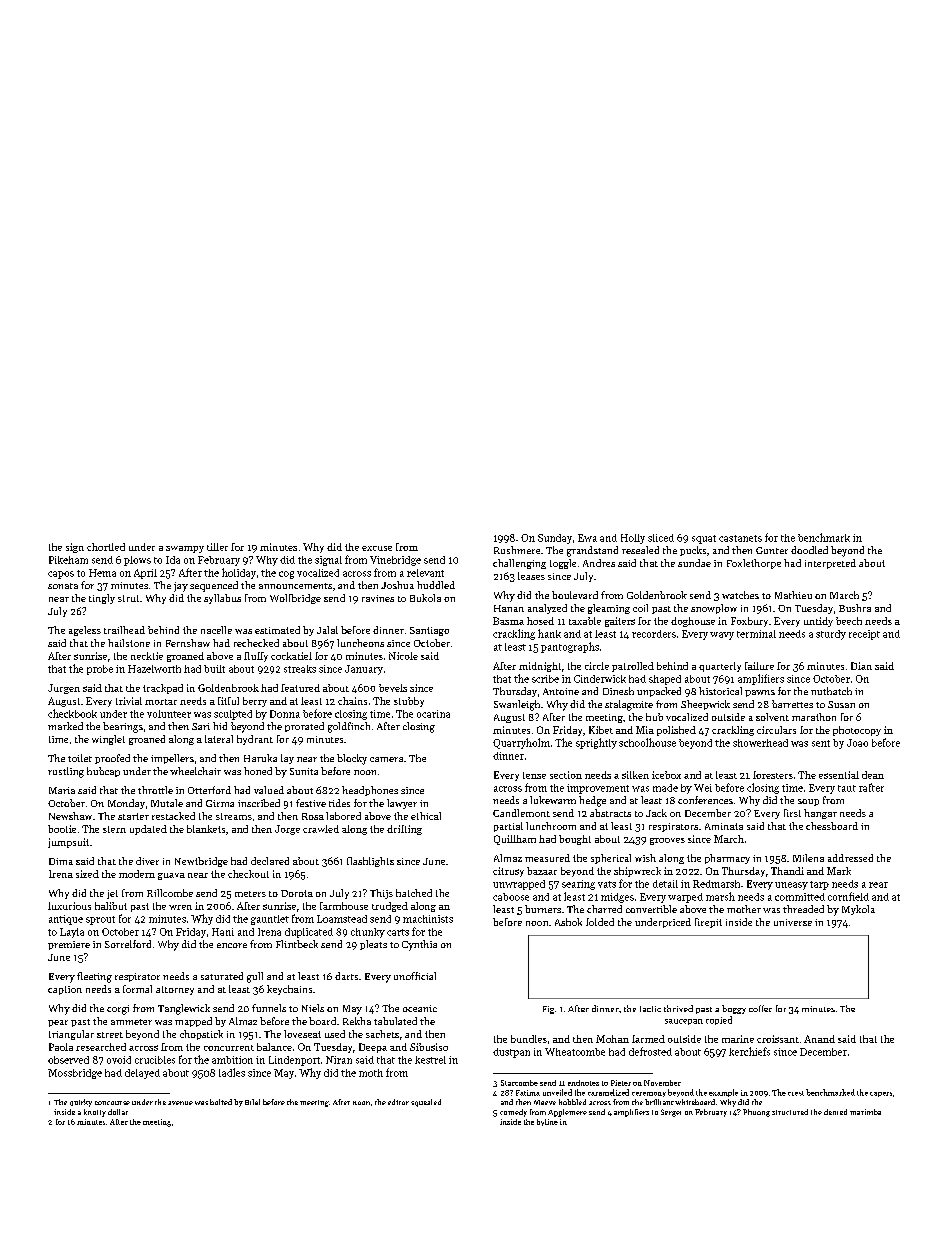  I want to click on headphones, so click(370, 791).
